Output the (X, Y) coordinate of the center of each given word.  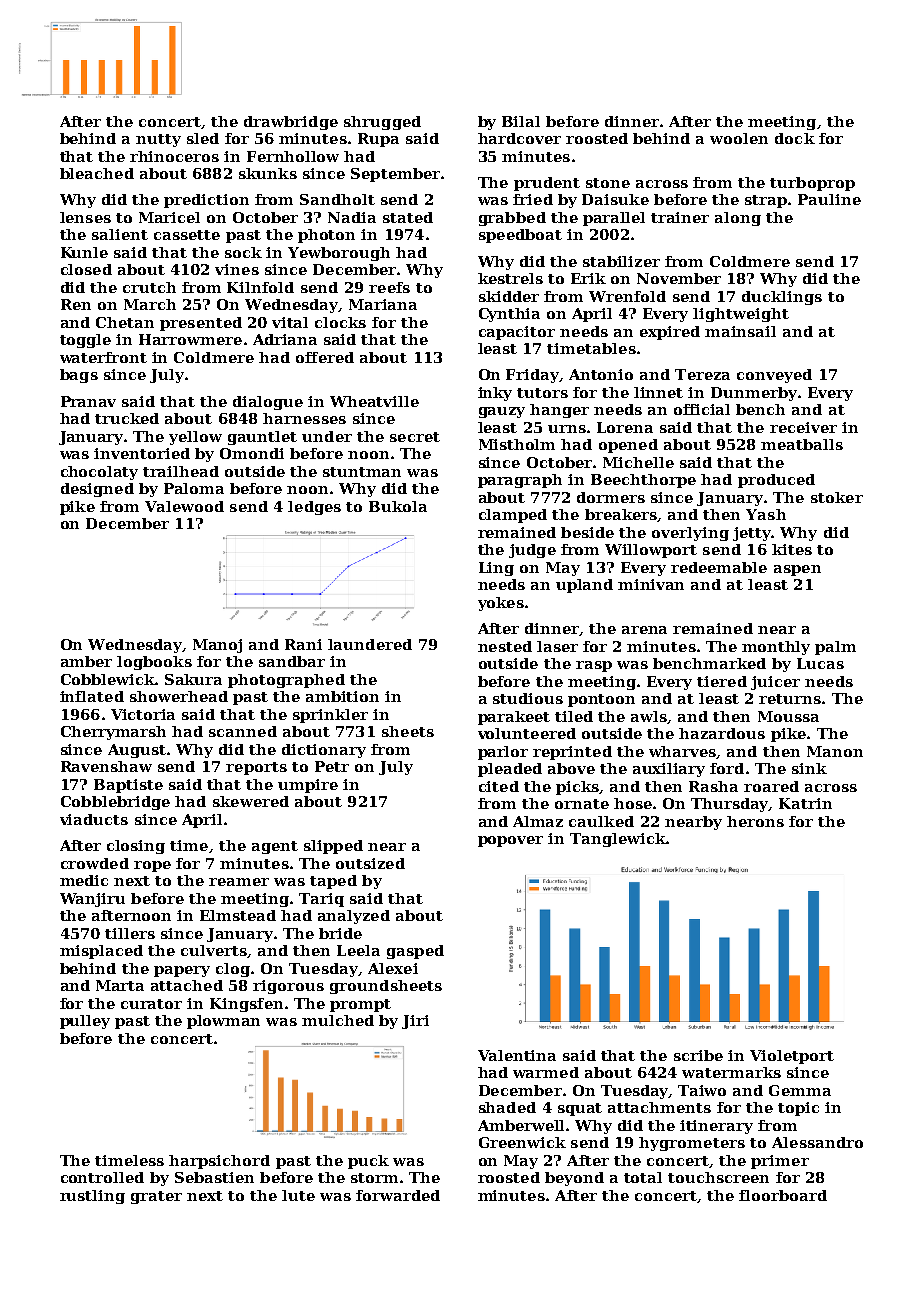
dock (795, 138)
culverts (214, 950)
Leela (358, 950)
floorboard (783, 1195)
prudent (547, 184)
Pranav (88, 401)
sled (203, 138)
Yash (766, 514)
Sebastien (214, 1177)
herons (755, 821)
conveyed (774, 376)
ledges (314, 508)
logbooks (154, 663)
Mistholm (517, 444)
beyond (574, 1179)
